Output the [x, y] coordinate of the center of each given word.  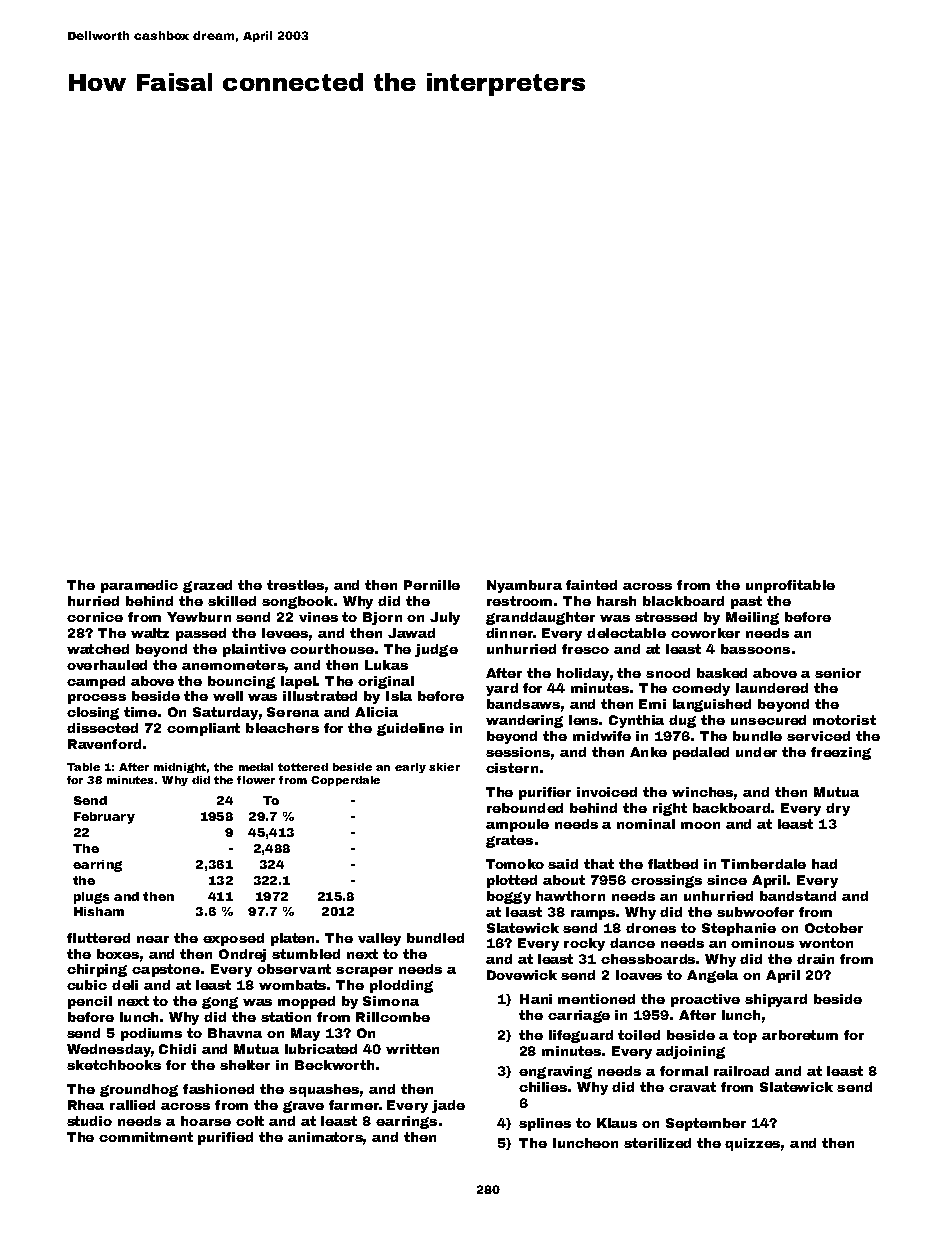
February [104, 818]
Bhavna [235, 1033]
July [445, 618]
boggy [509, 897]
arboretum [800, 1035]
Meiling [752, 618]
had [824, 864]
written [412, 1049]
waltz [150, 633]
